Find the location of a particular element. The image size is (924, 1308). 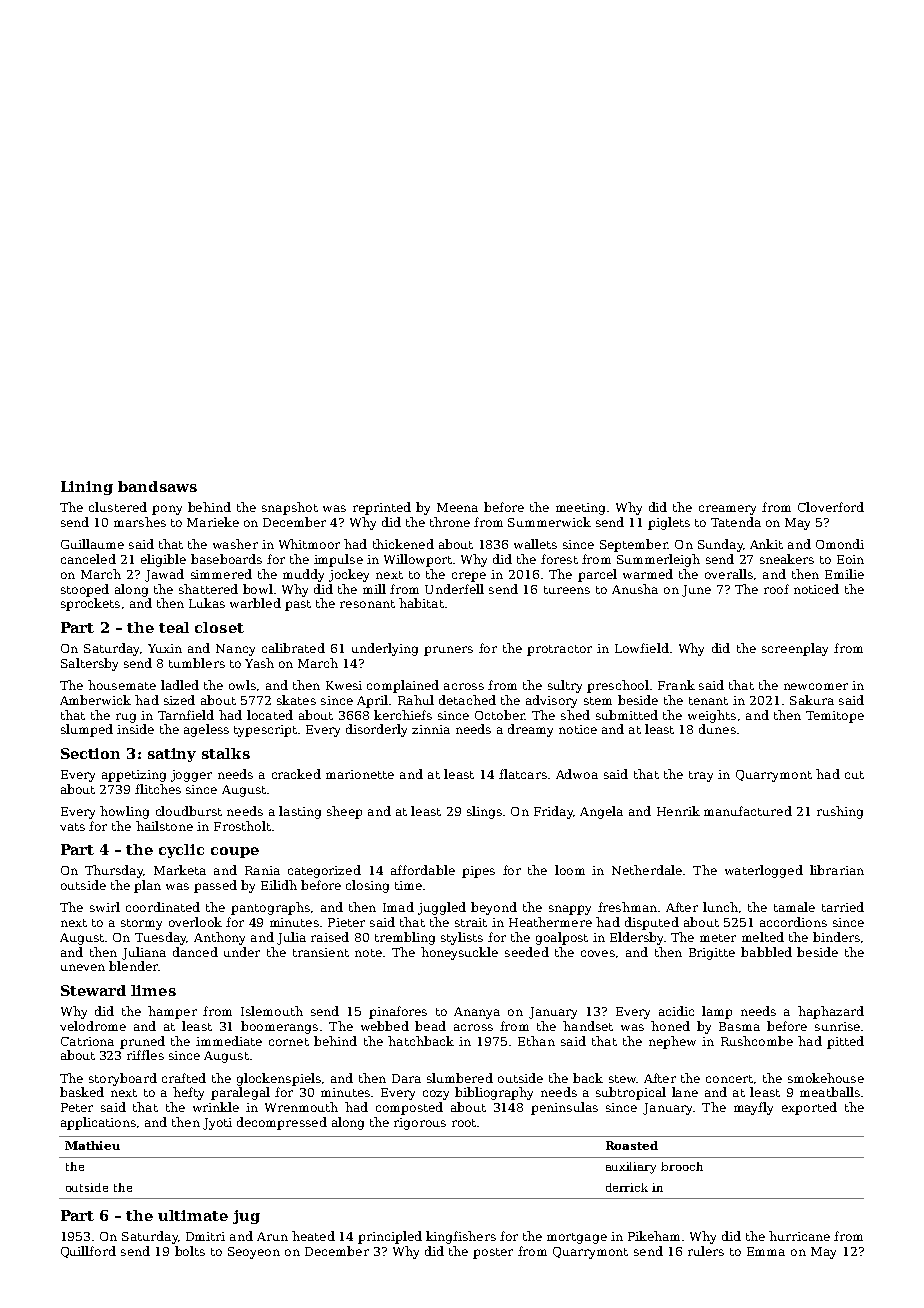

wrinkle is located at coordinates (216, 1107).
